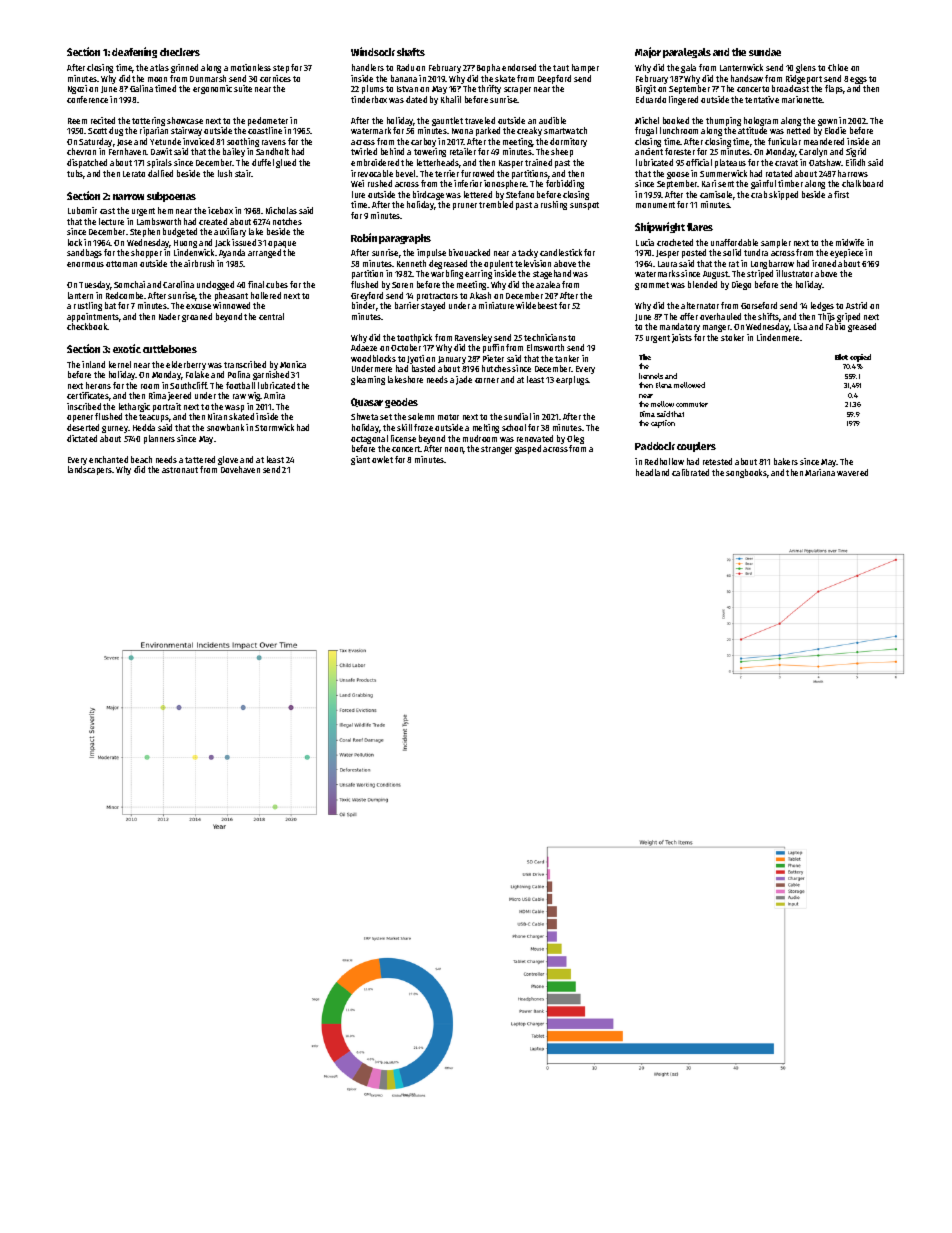 The image size is (952, 1233). Describe the element at coordinates (180, 470) in the document. I see `astronaut` at that location.
